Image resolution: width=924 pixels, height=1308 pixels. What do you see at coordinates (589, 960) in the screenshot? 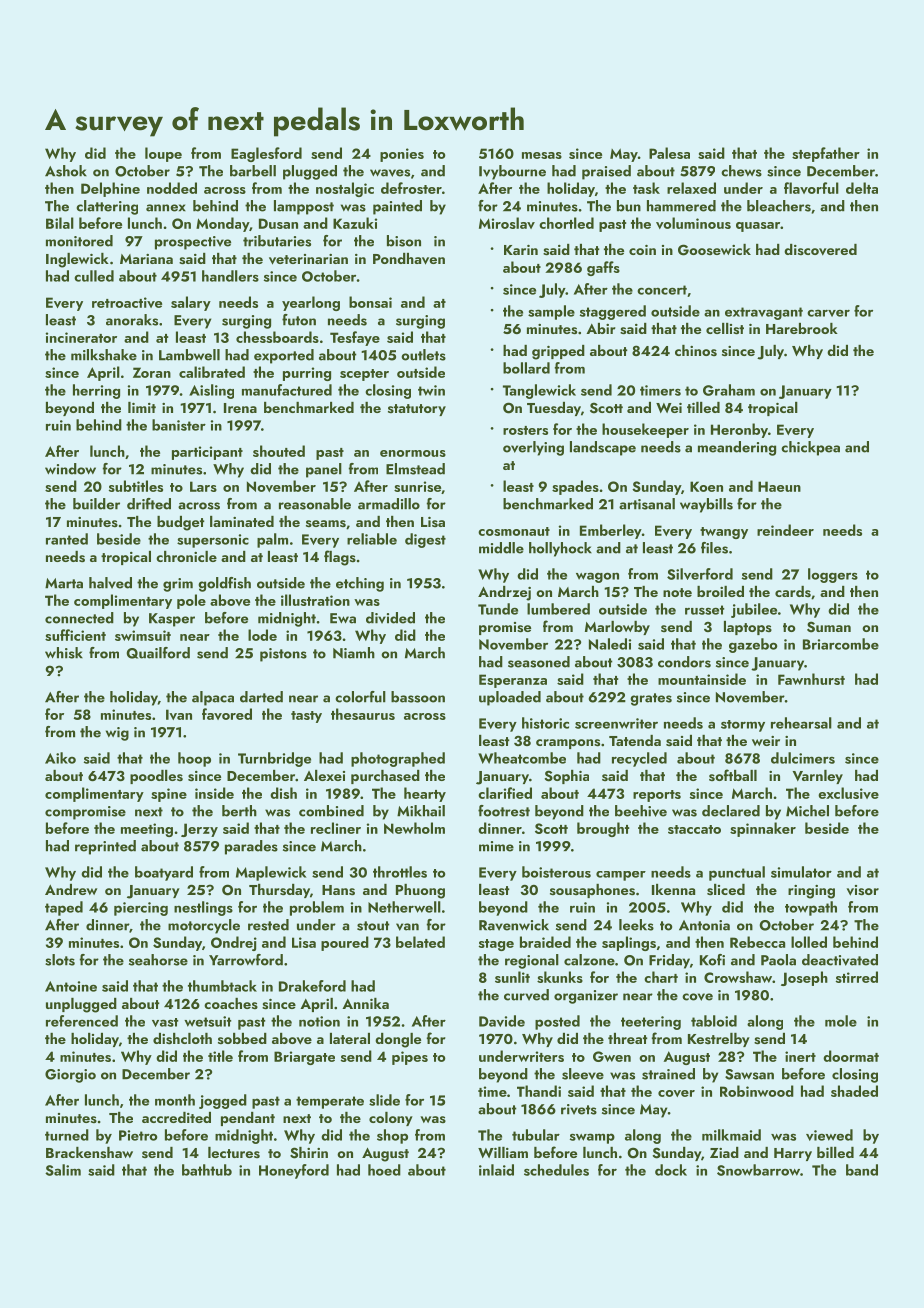
I see `calzone` at bounding box center [589, 960].
